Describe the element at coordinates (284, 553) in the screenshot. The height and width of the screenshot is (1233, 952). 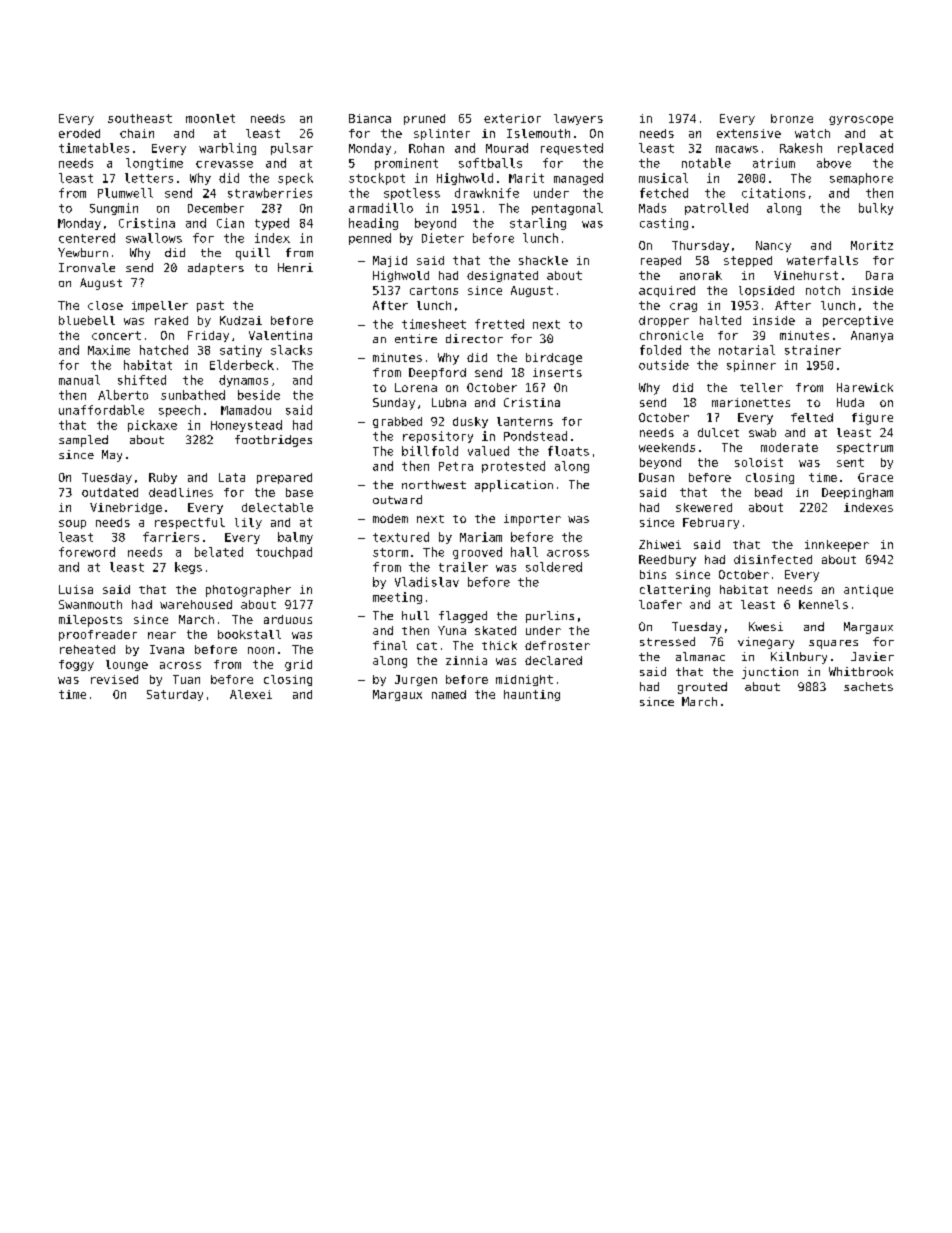
I see `touchpad` at that location.
